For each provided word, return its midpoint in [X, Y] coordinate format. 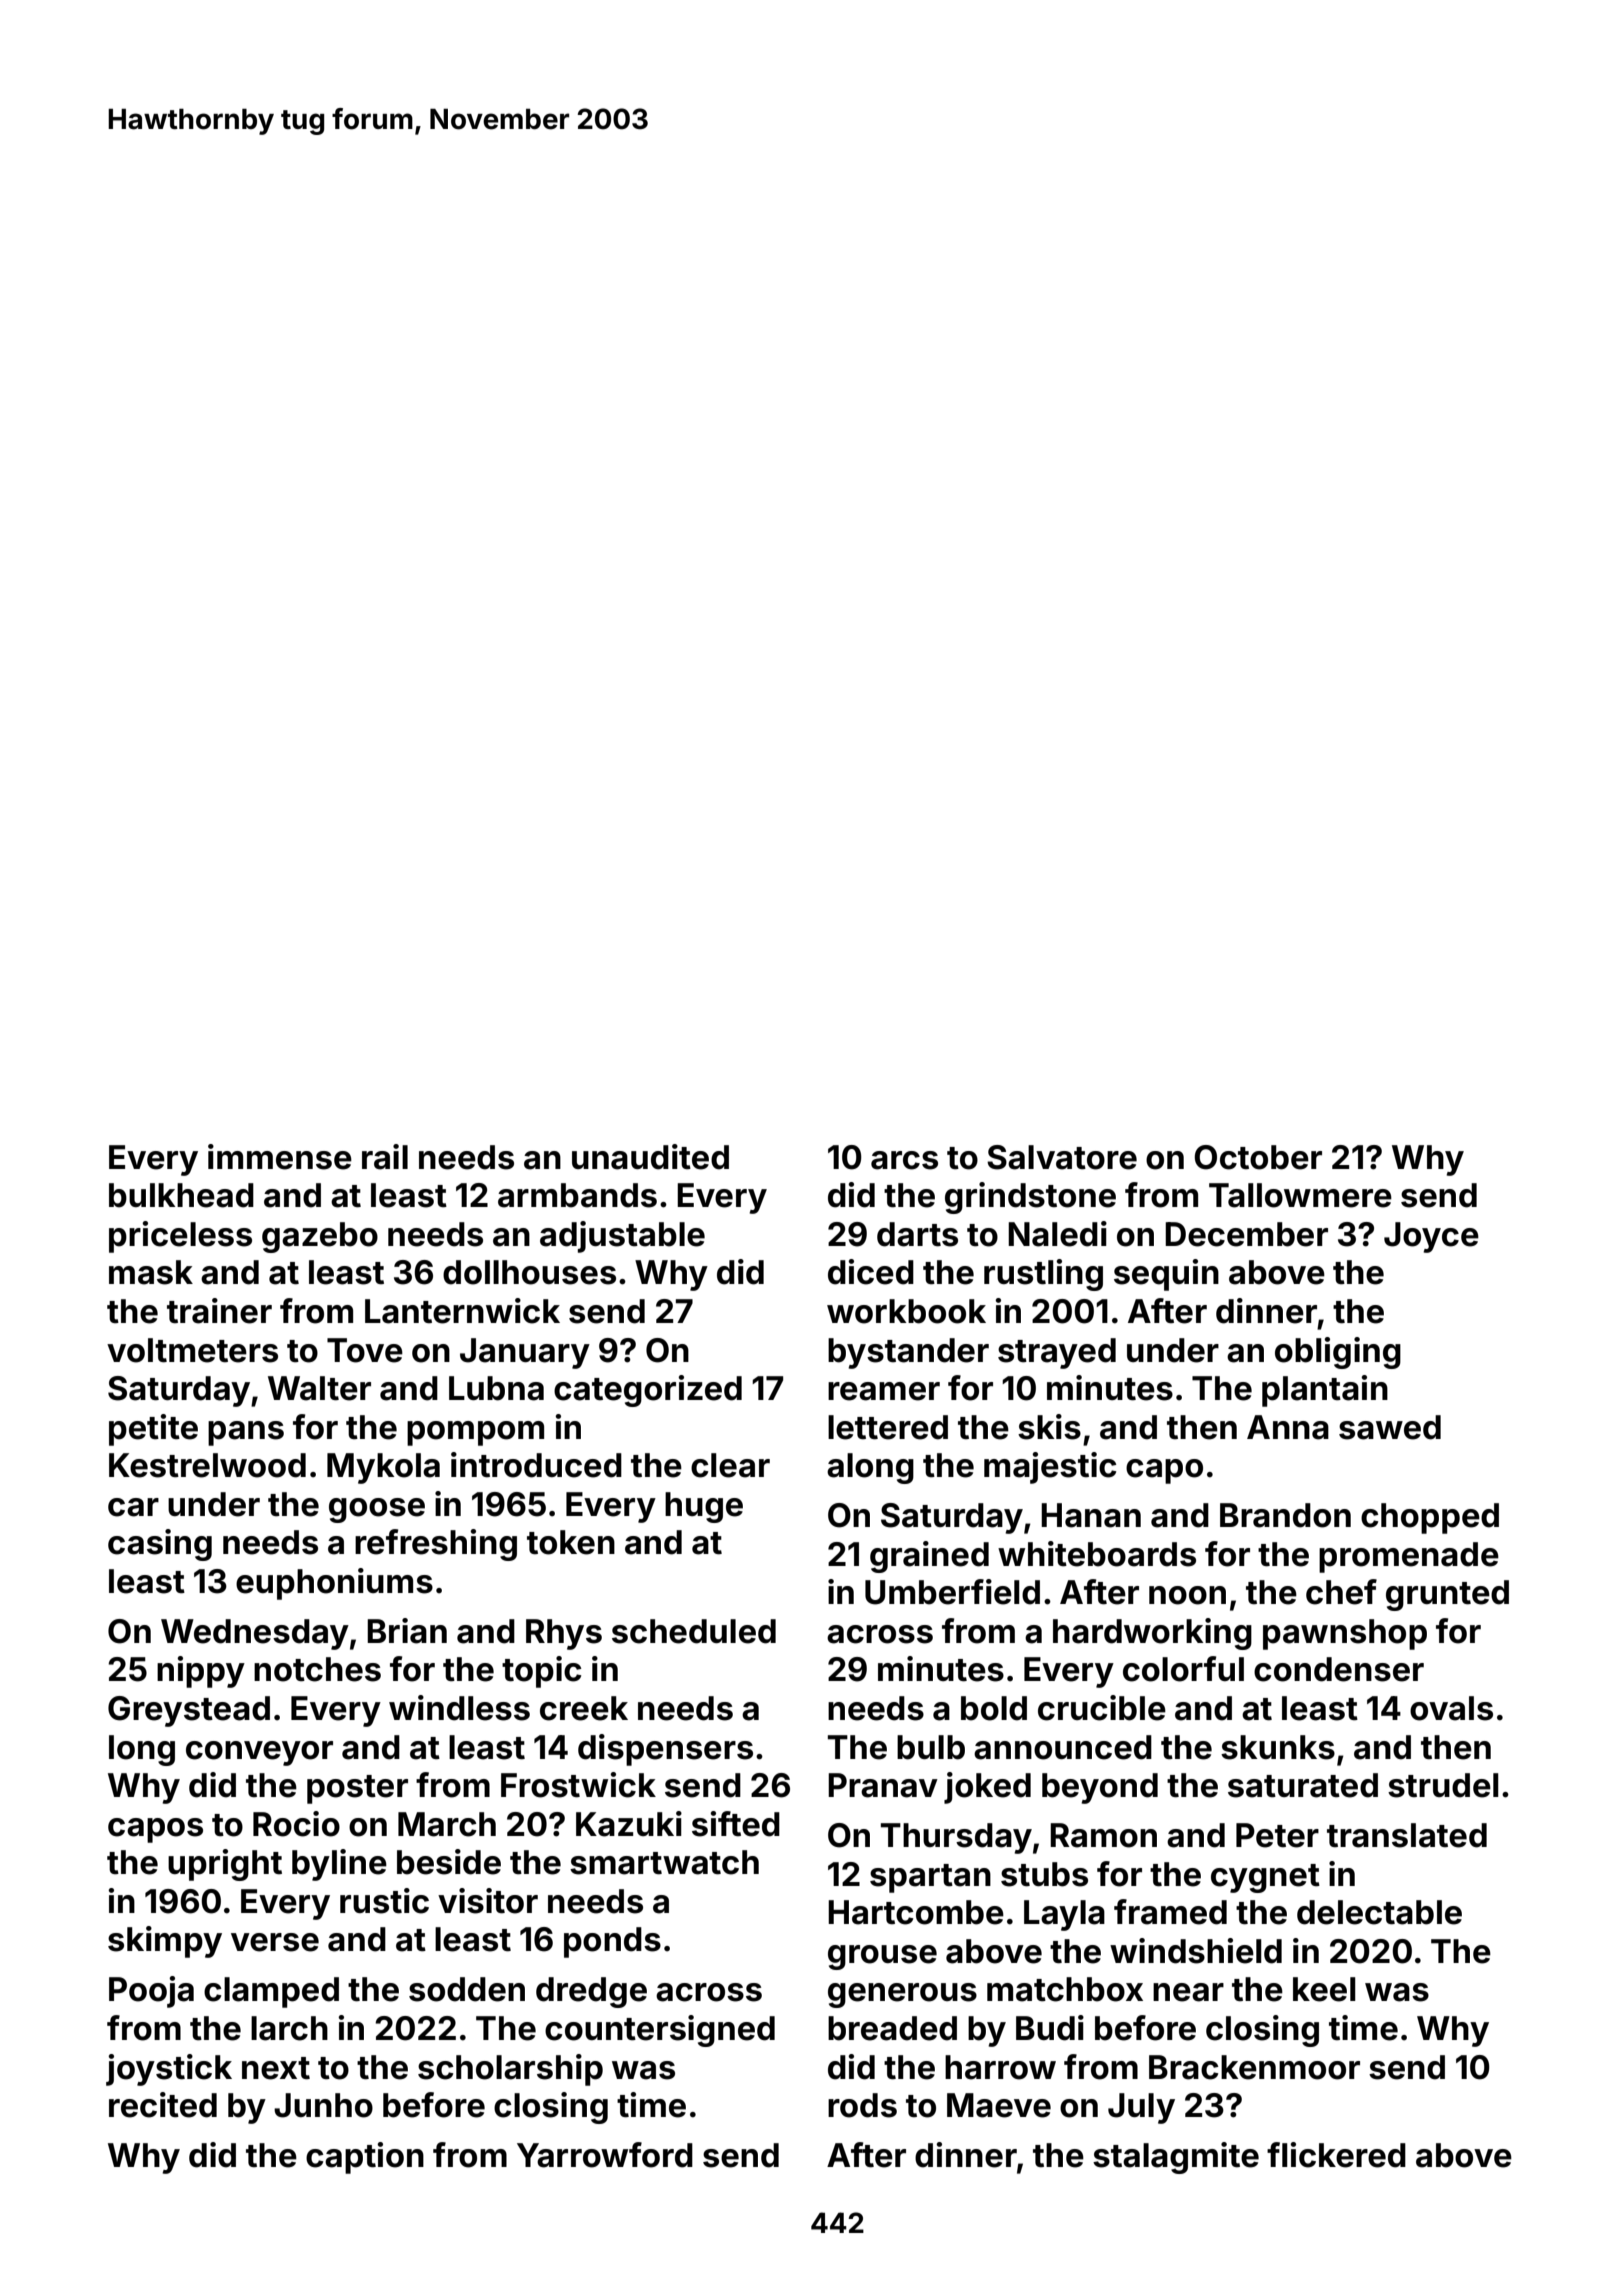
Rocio [296, 1824]
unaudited [650, 1157]
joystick [169, 2070]
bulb [931, 1747]
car [133, 1507]
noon [1187, 1595]
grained [929, 1557]
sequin [1166, 1275]
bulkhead [181, 1195]
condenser [1339, 1669]
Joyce [1431, 1237]
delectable [1379, 1912]
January [525, 1353]
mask [151, 1272]
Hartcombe [916, 1912]
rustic [384, 1901]
